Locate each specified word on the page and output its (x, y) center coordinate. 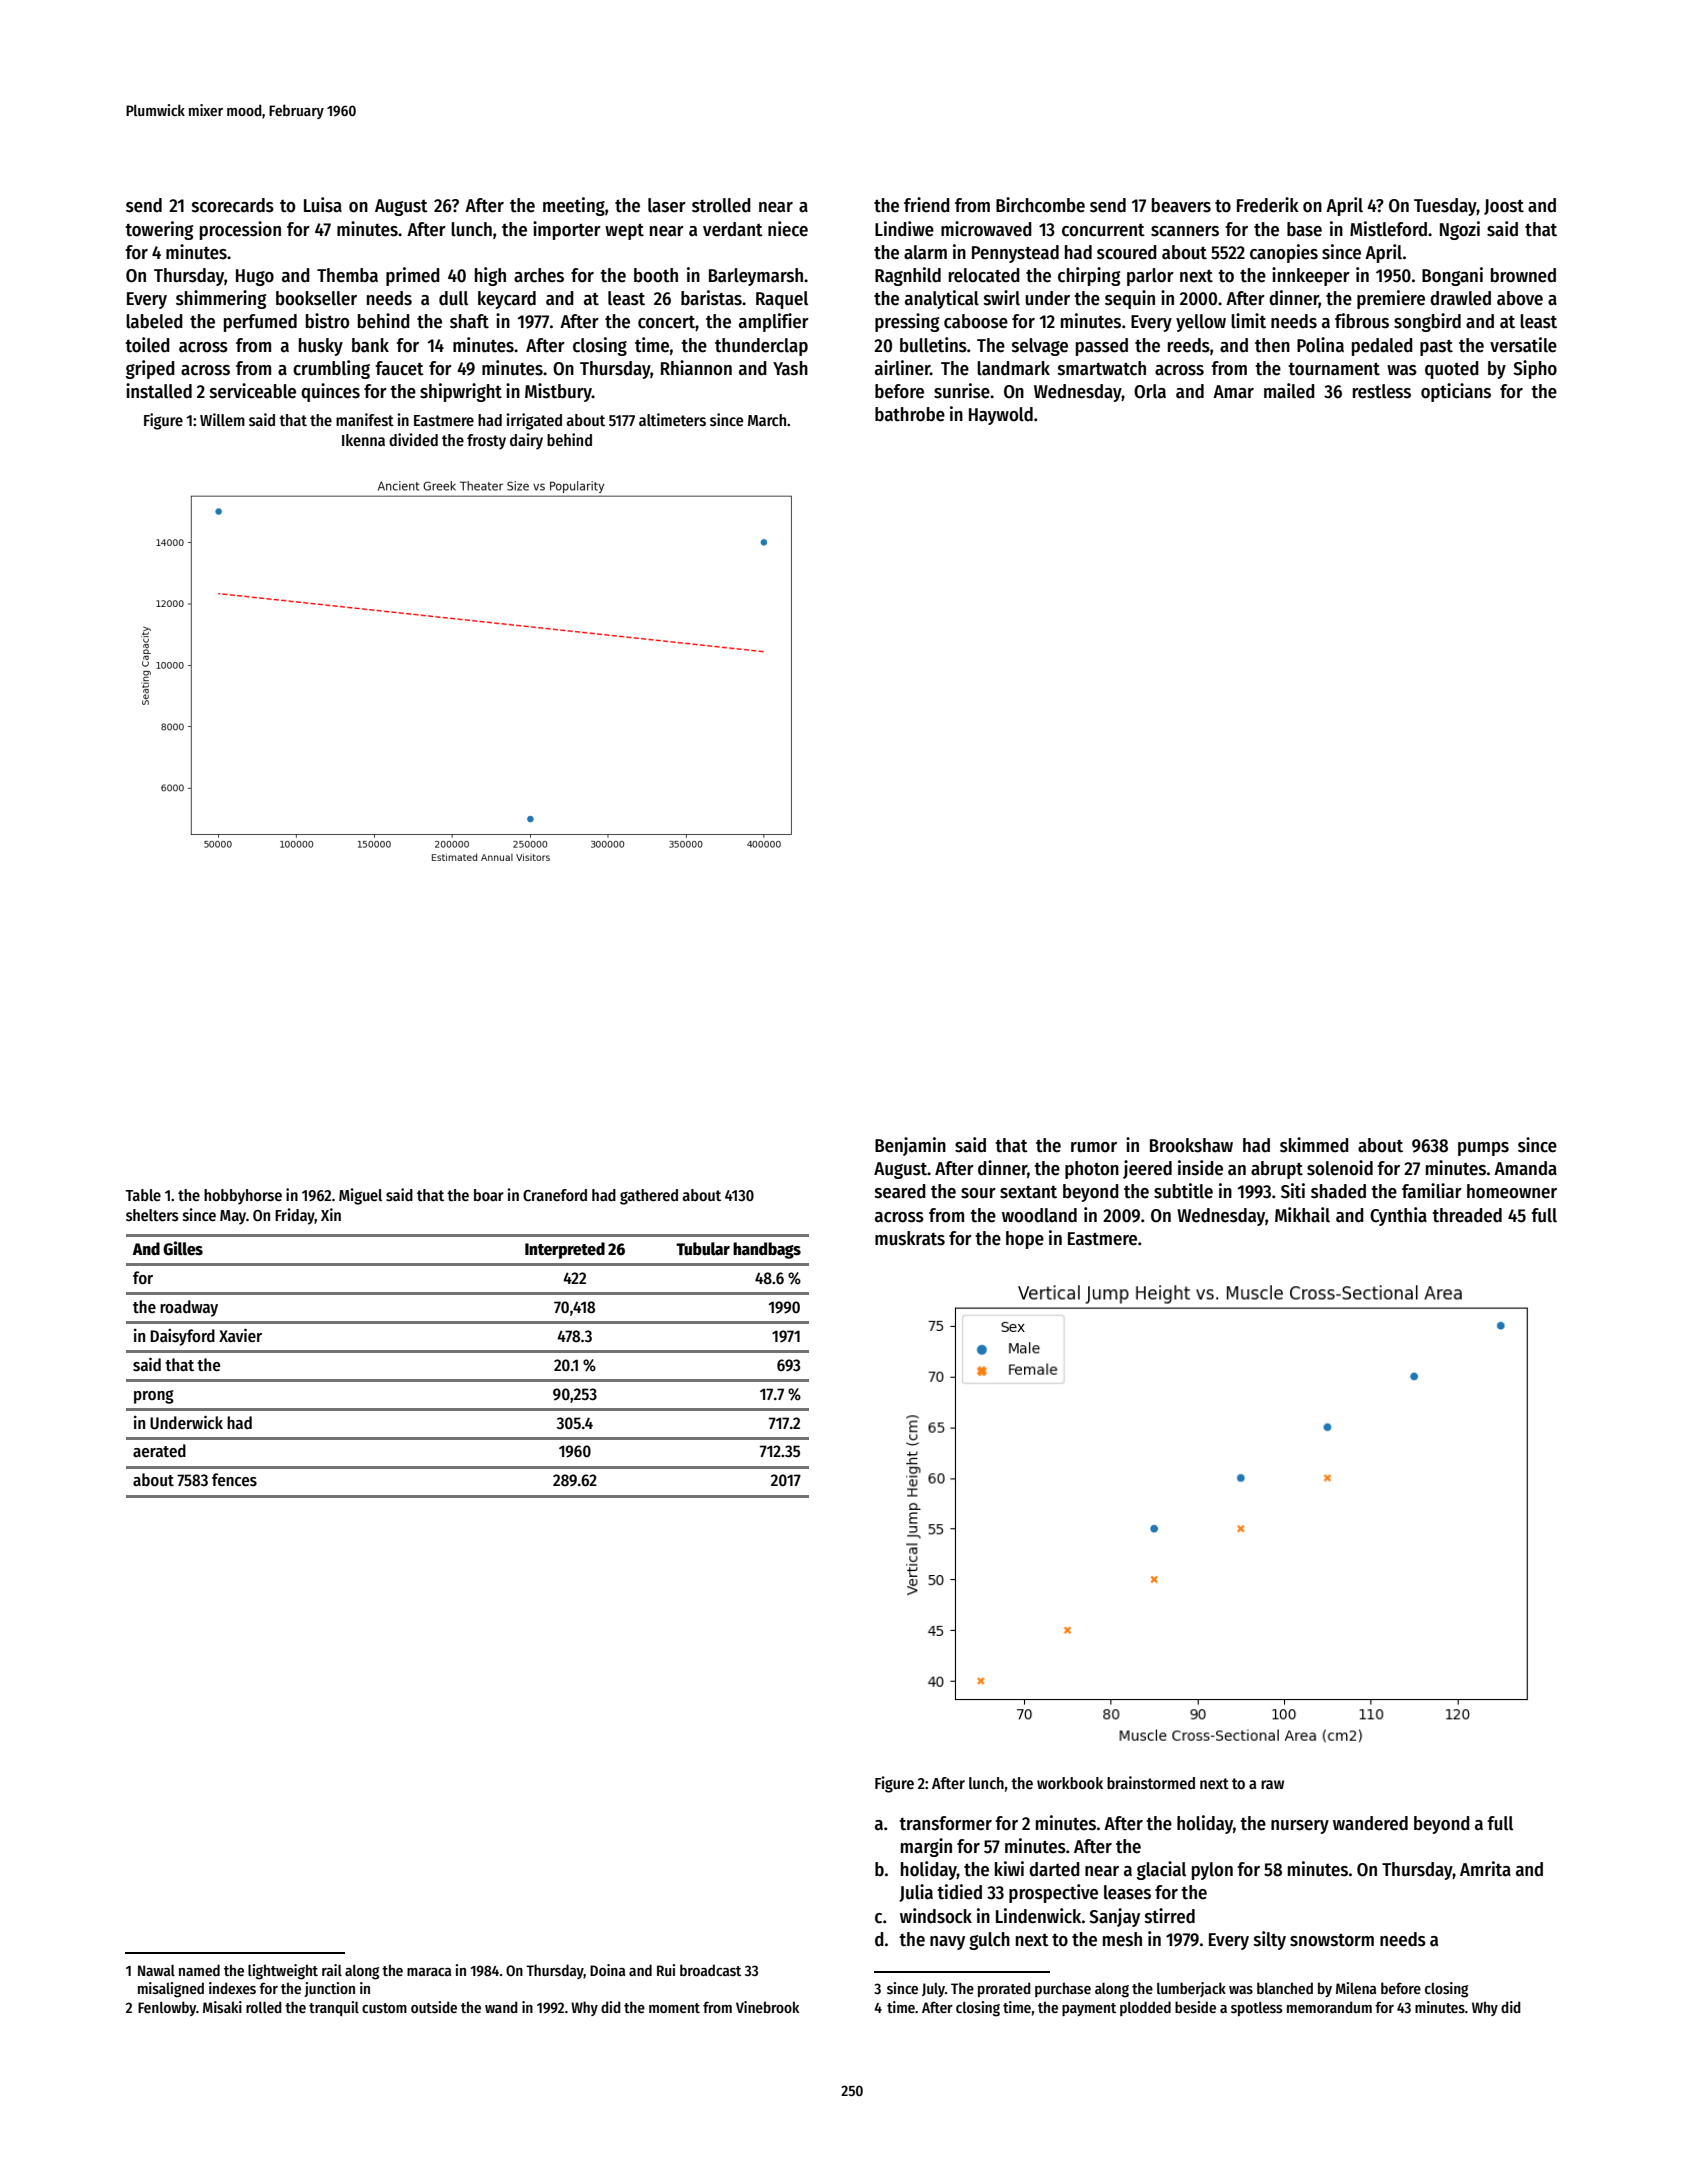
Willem (222, 419)
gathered (649, 1197)
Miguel (360, 1196)
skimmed (1314, 1145)
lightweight (283, 1972)
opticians (1456, 392)
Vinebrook (767, 2007)
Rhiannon (696, 368)
